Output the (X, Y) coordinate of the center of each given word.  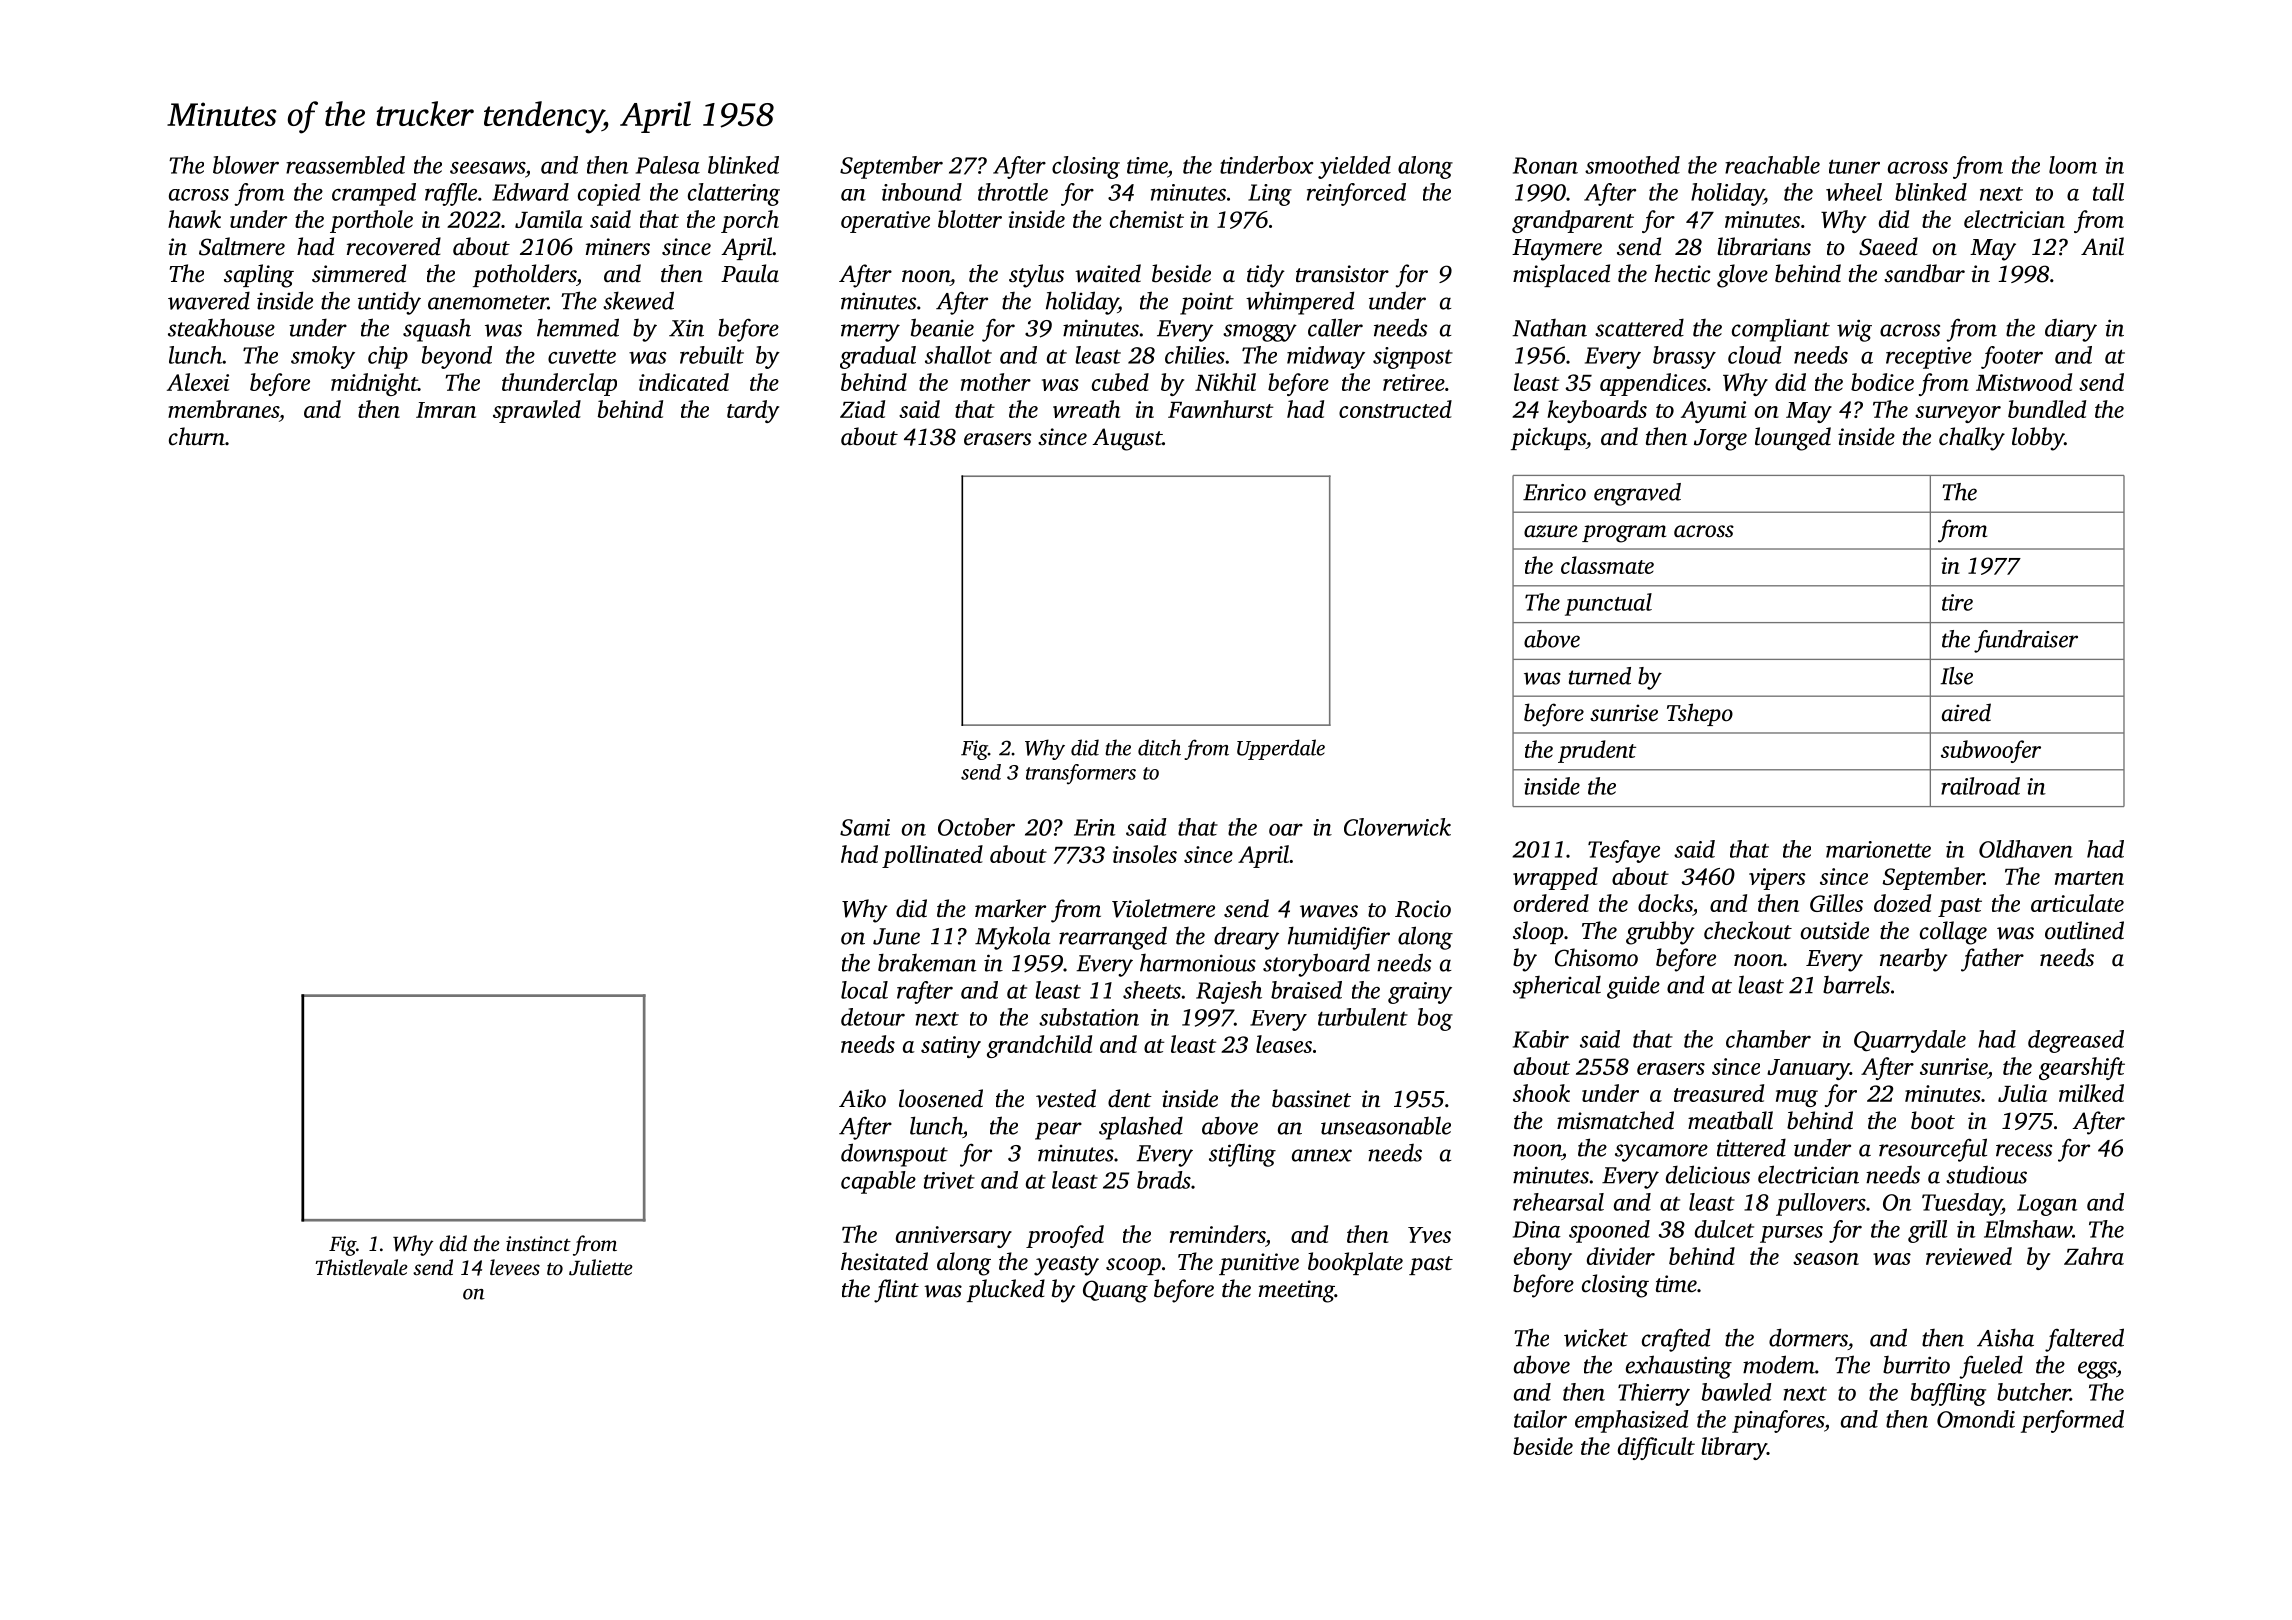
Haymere (1557, 250)
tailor (1540, 1419)
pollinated (932, 856)
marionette (1878, 849)
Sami (865, 827)
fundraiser (2026, 641)
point (1207, 304)
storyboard (1316, 965)
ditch (1159, 747)
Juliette (601, 1267)
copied (609, 194)
